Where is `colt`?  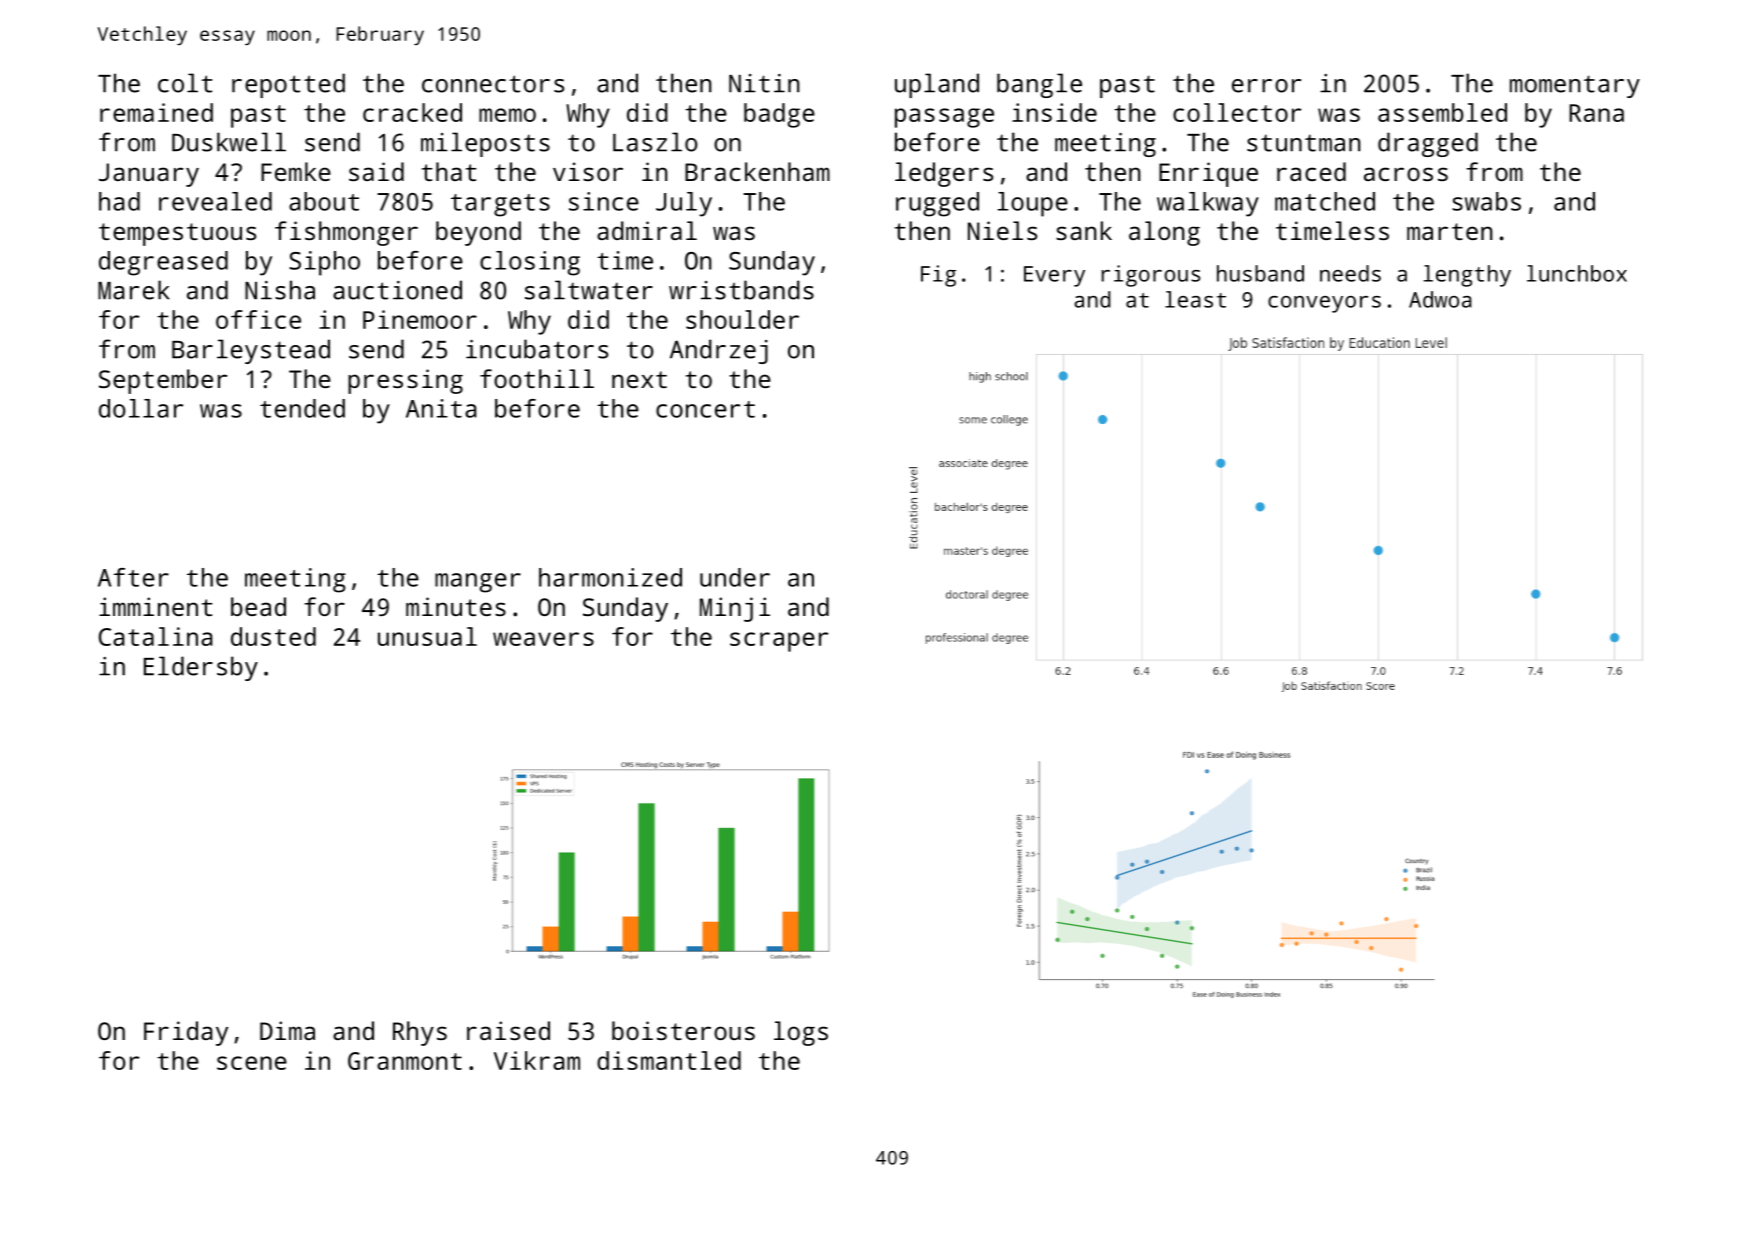
colt is located at coordinates (185, 83).
